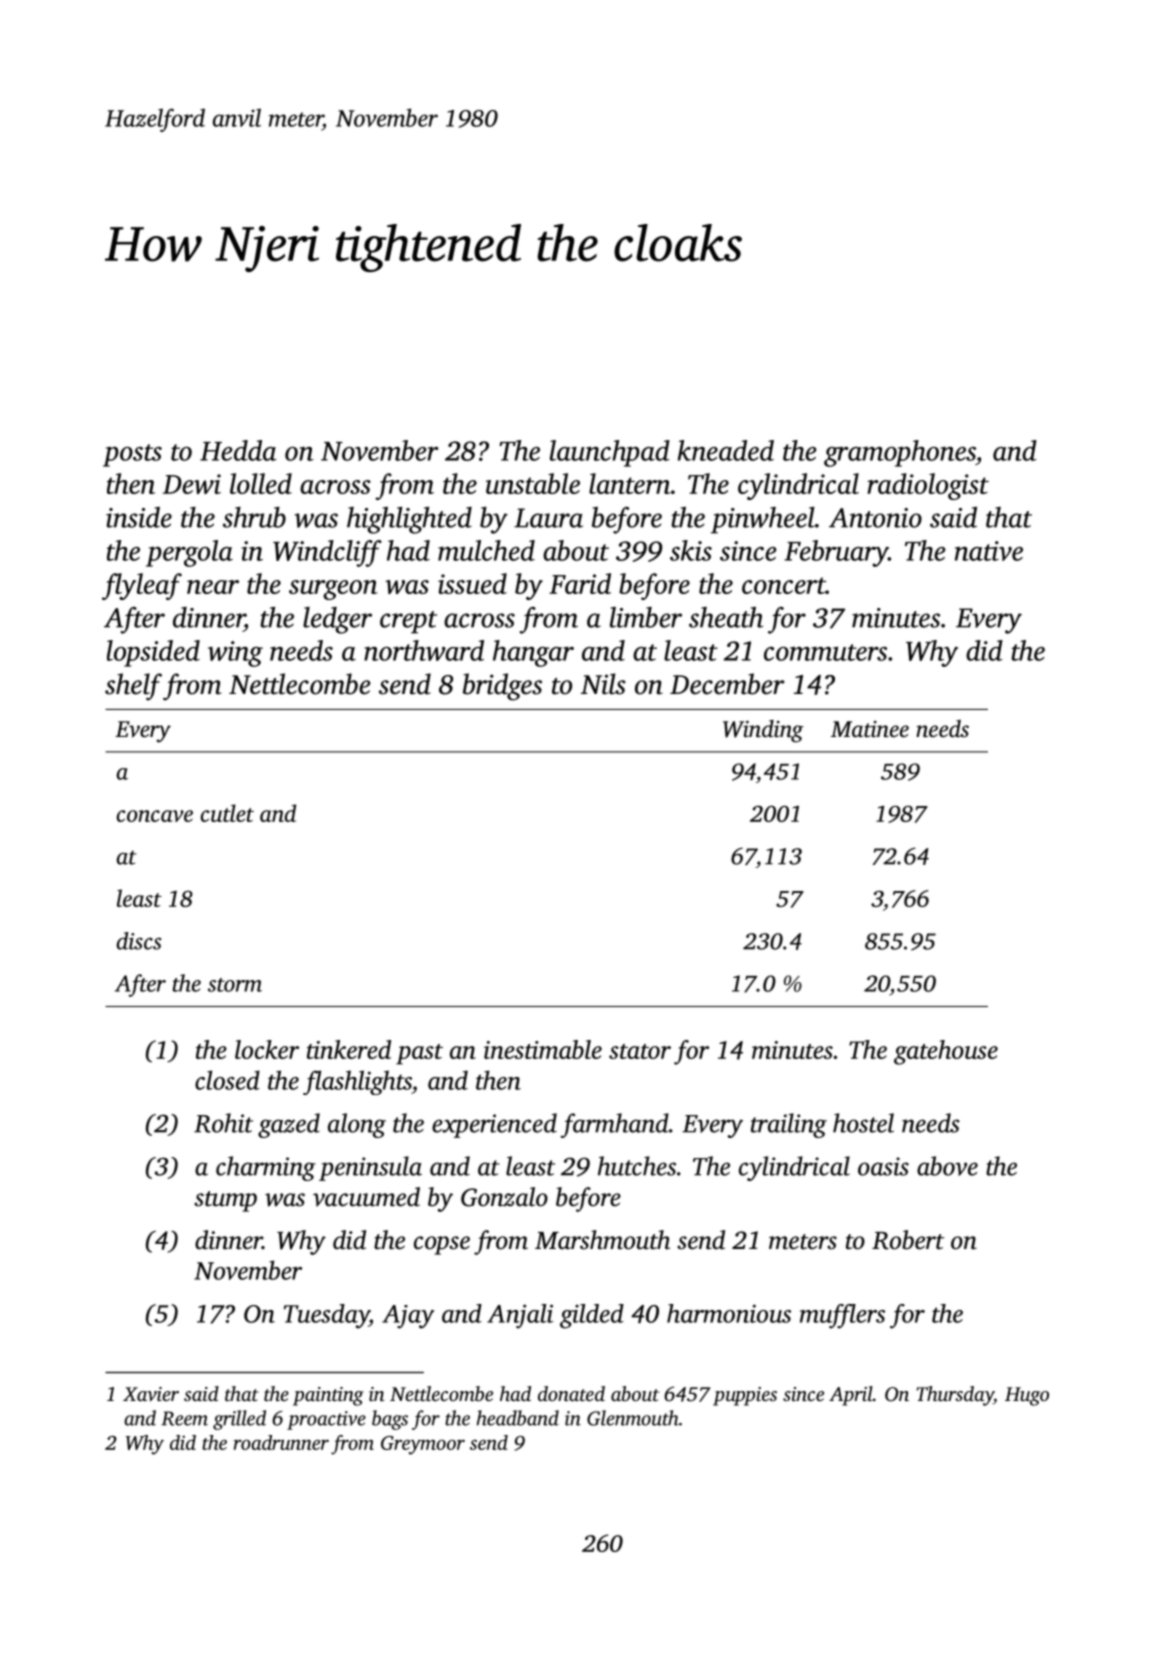 This document has height=1654, width=1165. I want to click on Reem, so click(184, 1418).
